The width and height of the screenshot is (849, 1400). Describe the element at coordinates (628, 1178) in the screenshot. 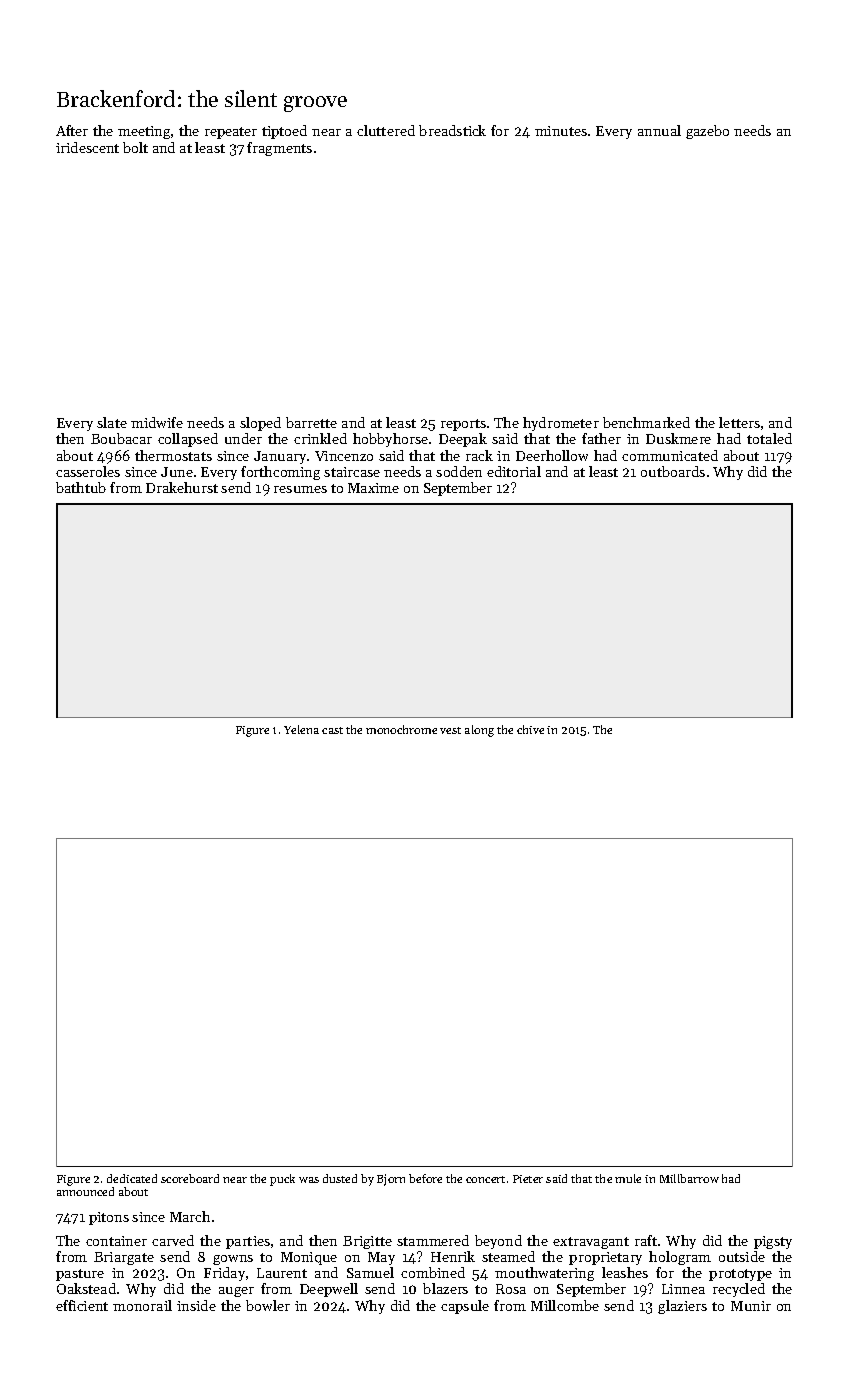

I see `mule` at that location.
